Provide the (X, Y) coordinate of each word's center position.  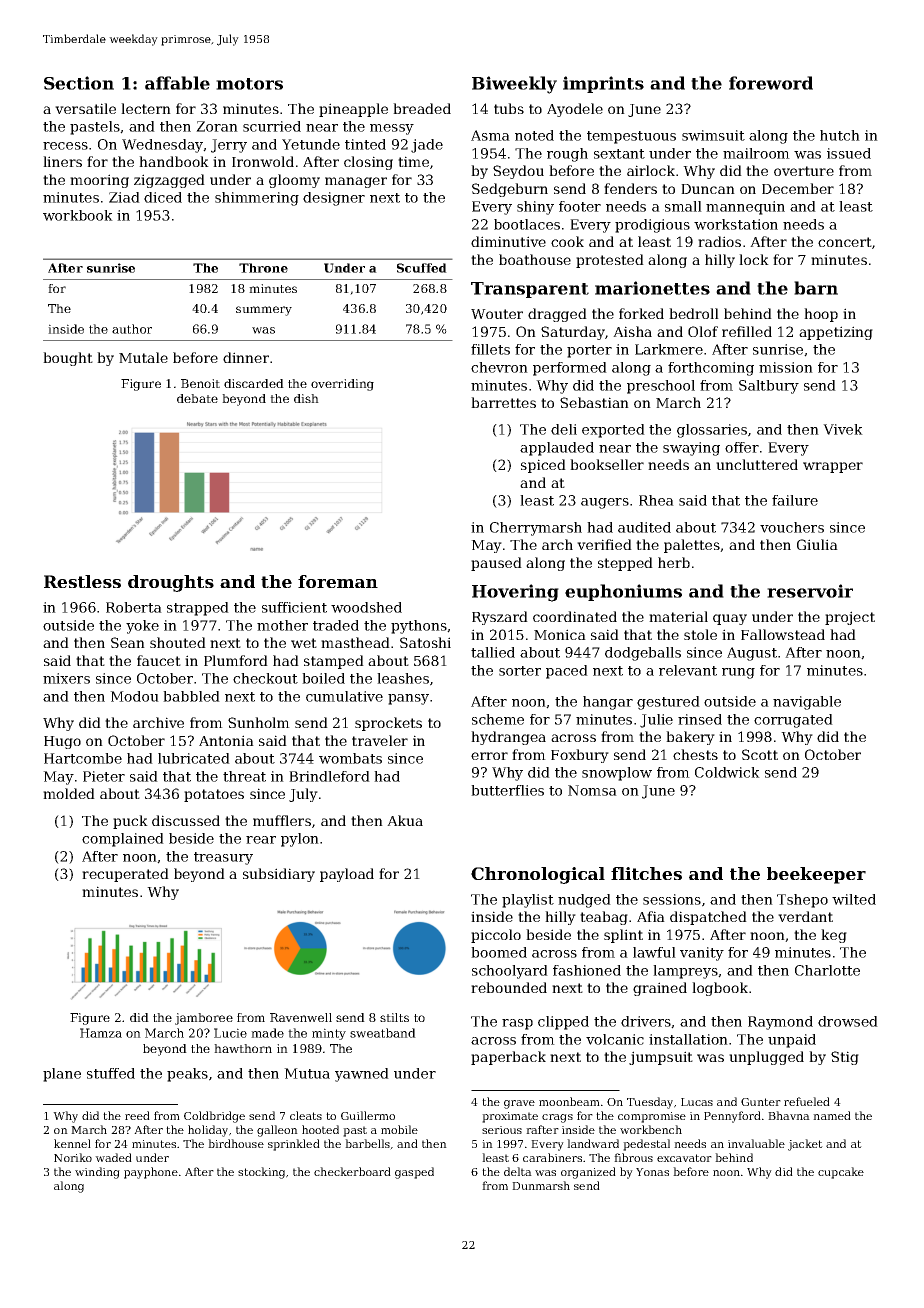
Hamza (101, 1033)
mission (786, 367)
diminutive (508, 241)
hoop (821, 315)
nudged (584, 901)
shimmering (257, 199)
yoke (142, 627)
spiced (543, 466)
